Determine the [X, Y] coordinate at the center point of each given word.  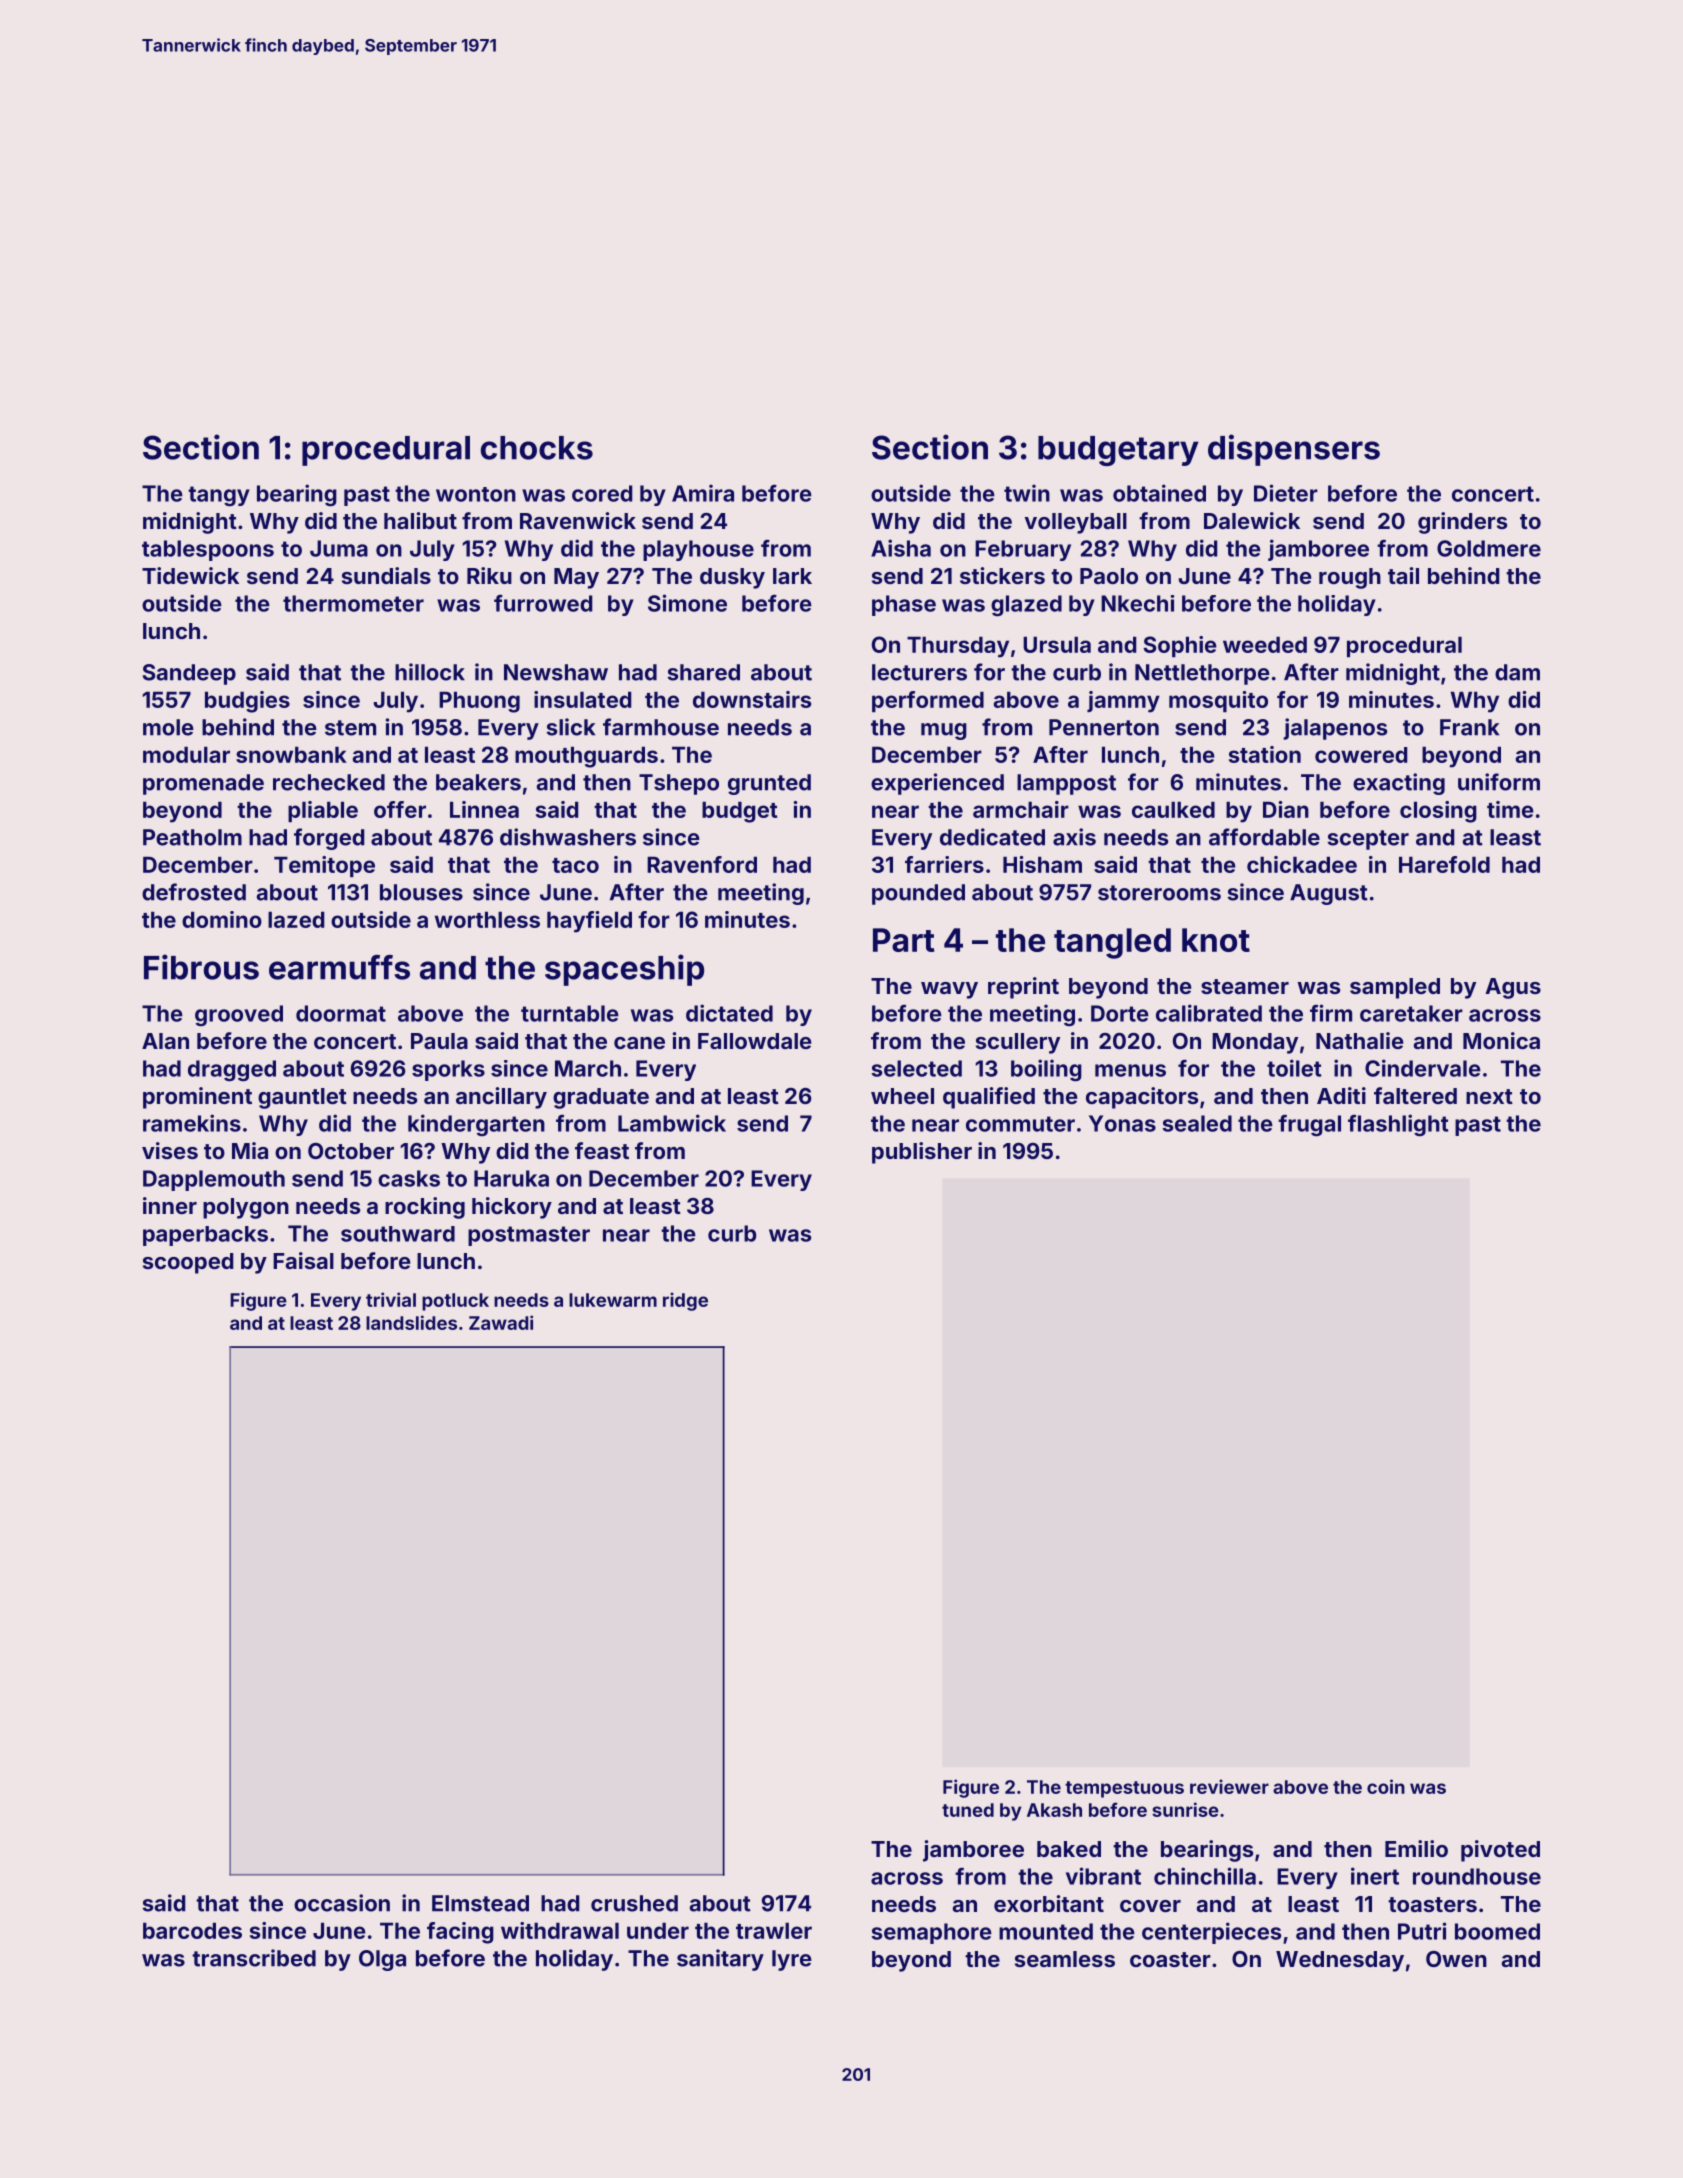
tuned [968, 1810]
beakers [478, 782]
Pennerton [1104, 727]
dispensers [1294, 450]
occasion [342, 1903]
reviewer [1229, 1786]
